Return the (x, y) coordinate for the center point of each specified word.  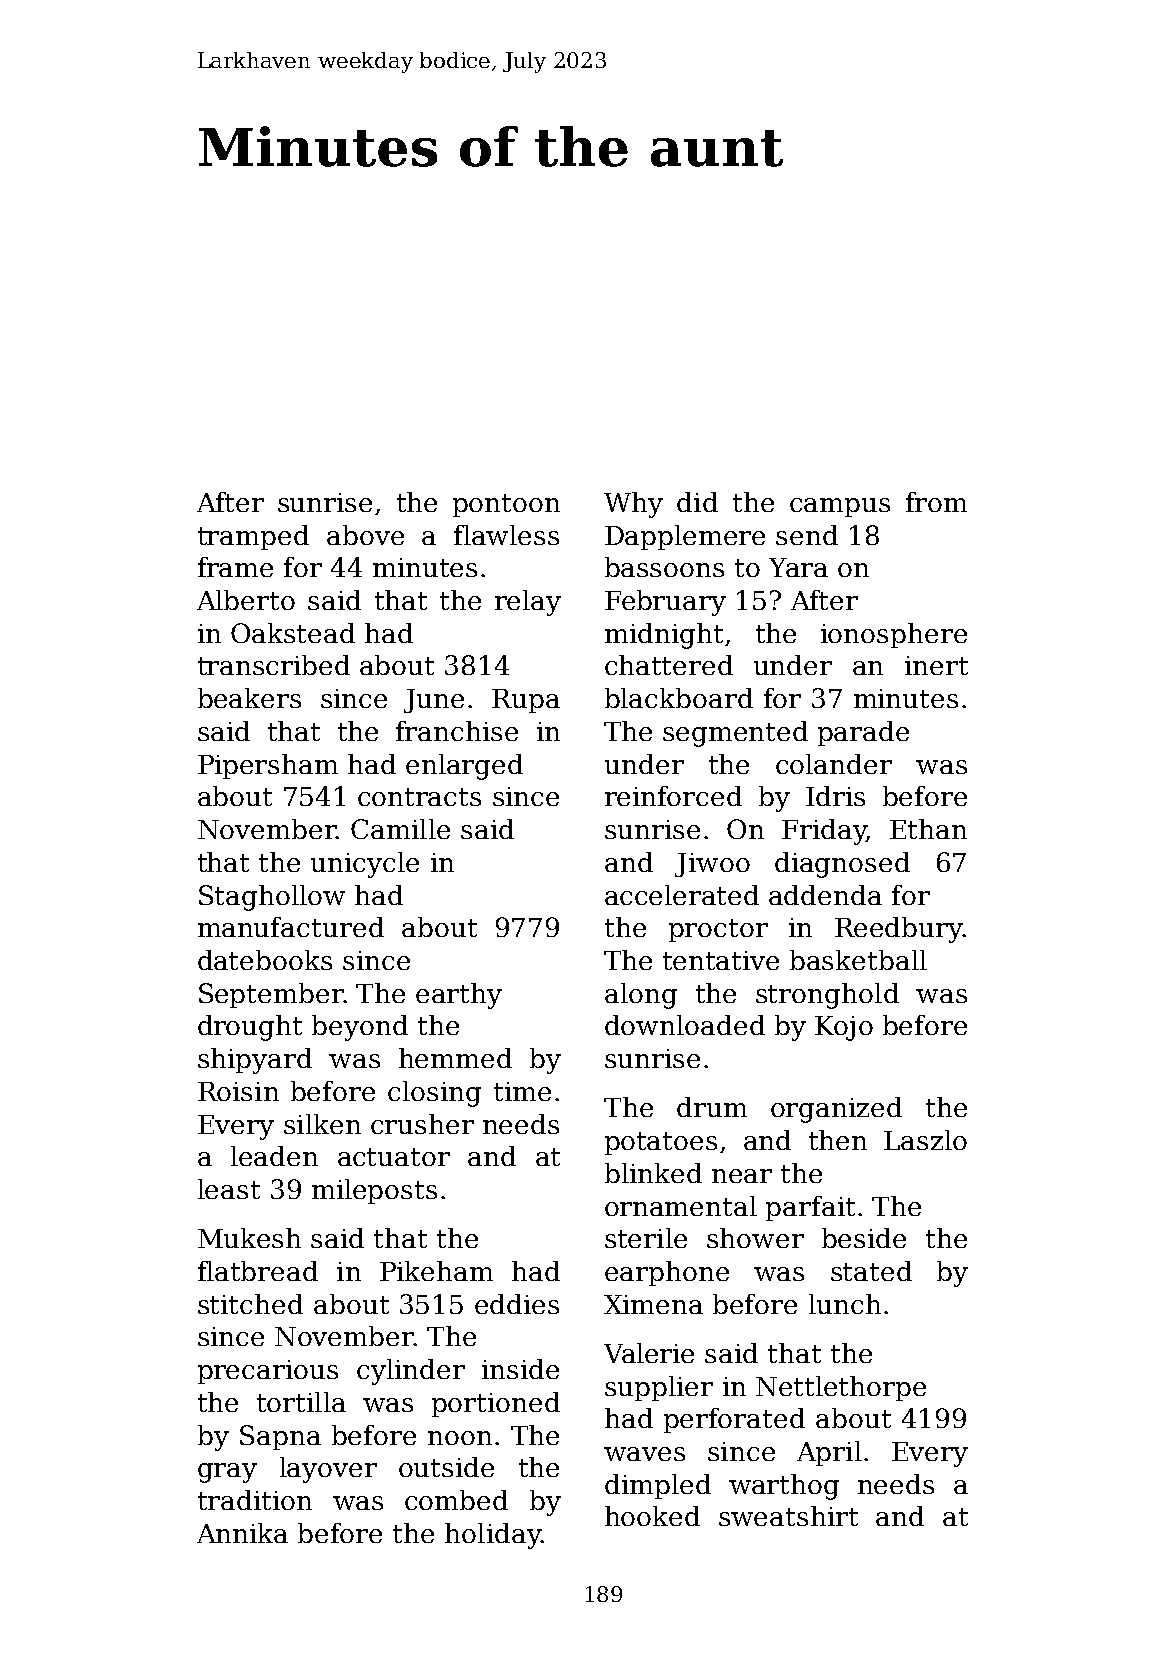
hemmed (455, 1058)
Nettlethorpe (841, 1388)
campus (840, 507)
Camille (400, 829)
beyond (360, 1028)
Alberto (246, 600)
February (665, 603)
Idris (835, 796)
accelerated (682, 895)
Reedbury (899, 930)
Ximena (653, 1304)
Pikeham (436, 1271)
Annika (242, 1533)
